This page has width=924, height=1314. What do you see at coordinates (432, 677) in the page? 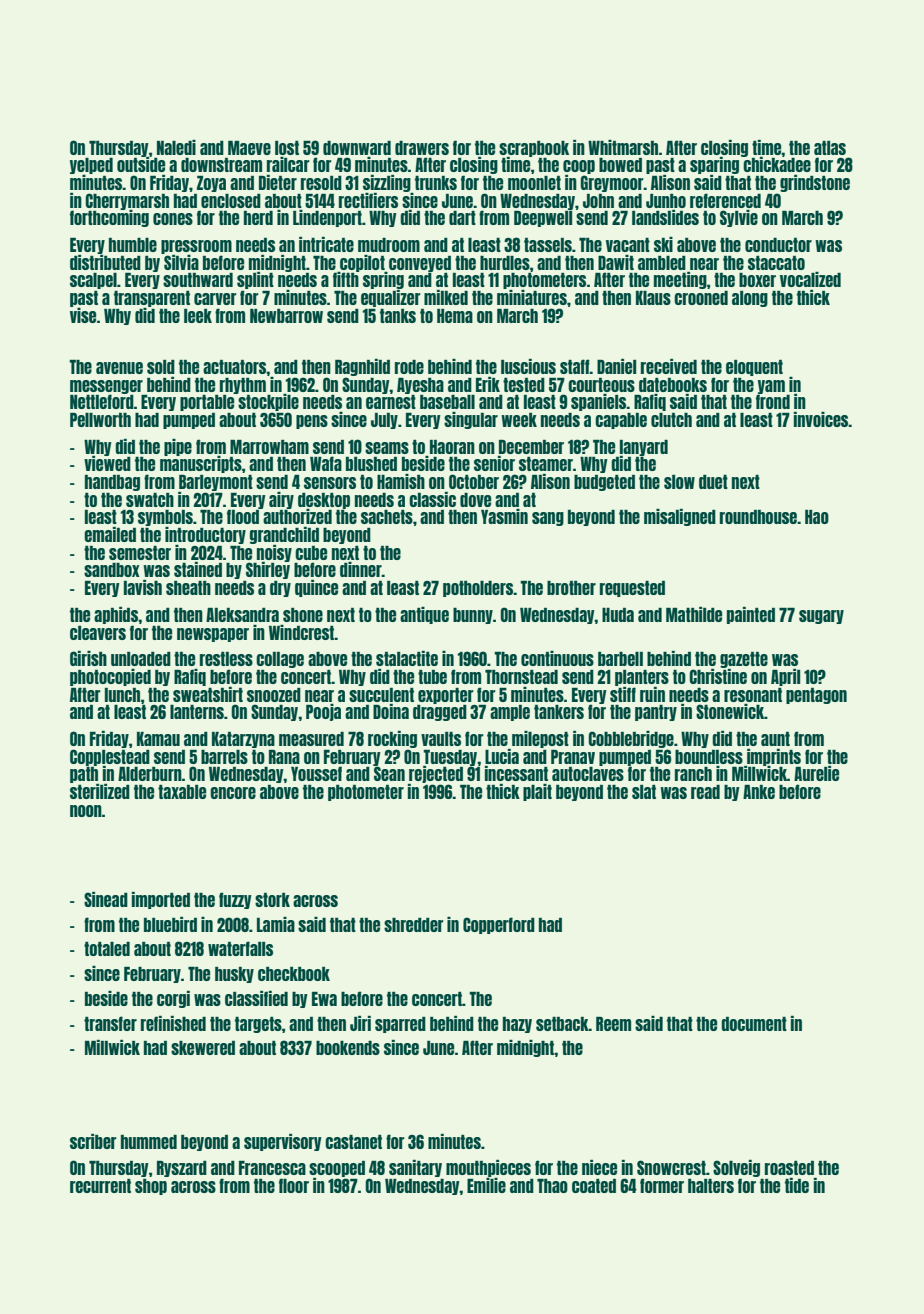
I see `tube` at bounding box center [432, 677].
